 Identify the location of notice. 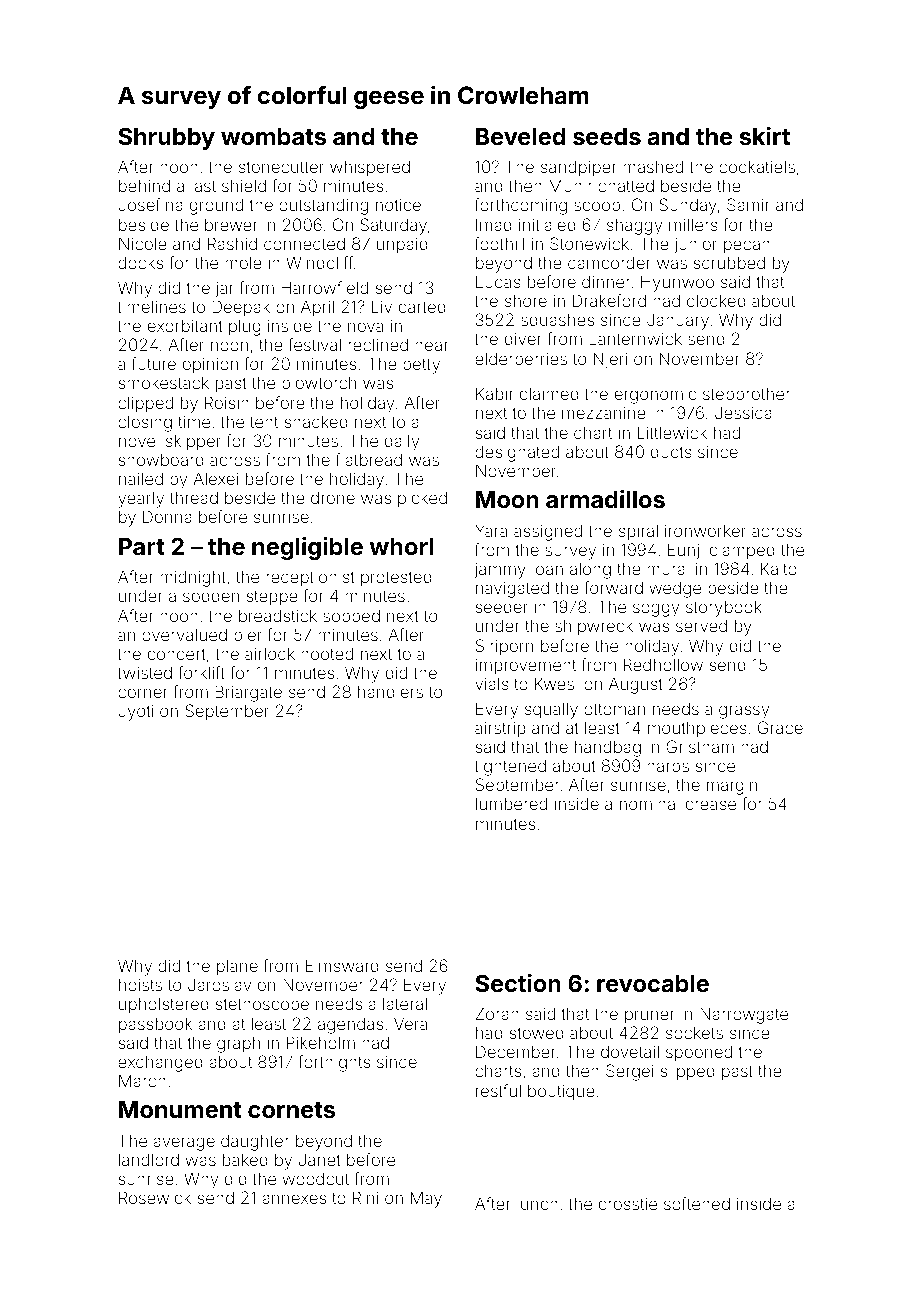
(398, 204).
